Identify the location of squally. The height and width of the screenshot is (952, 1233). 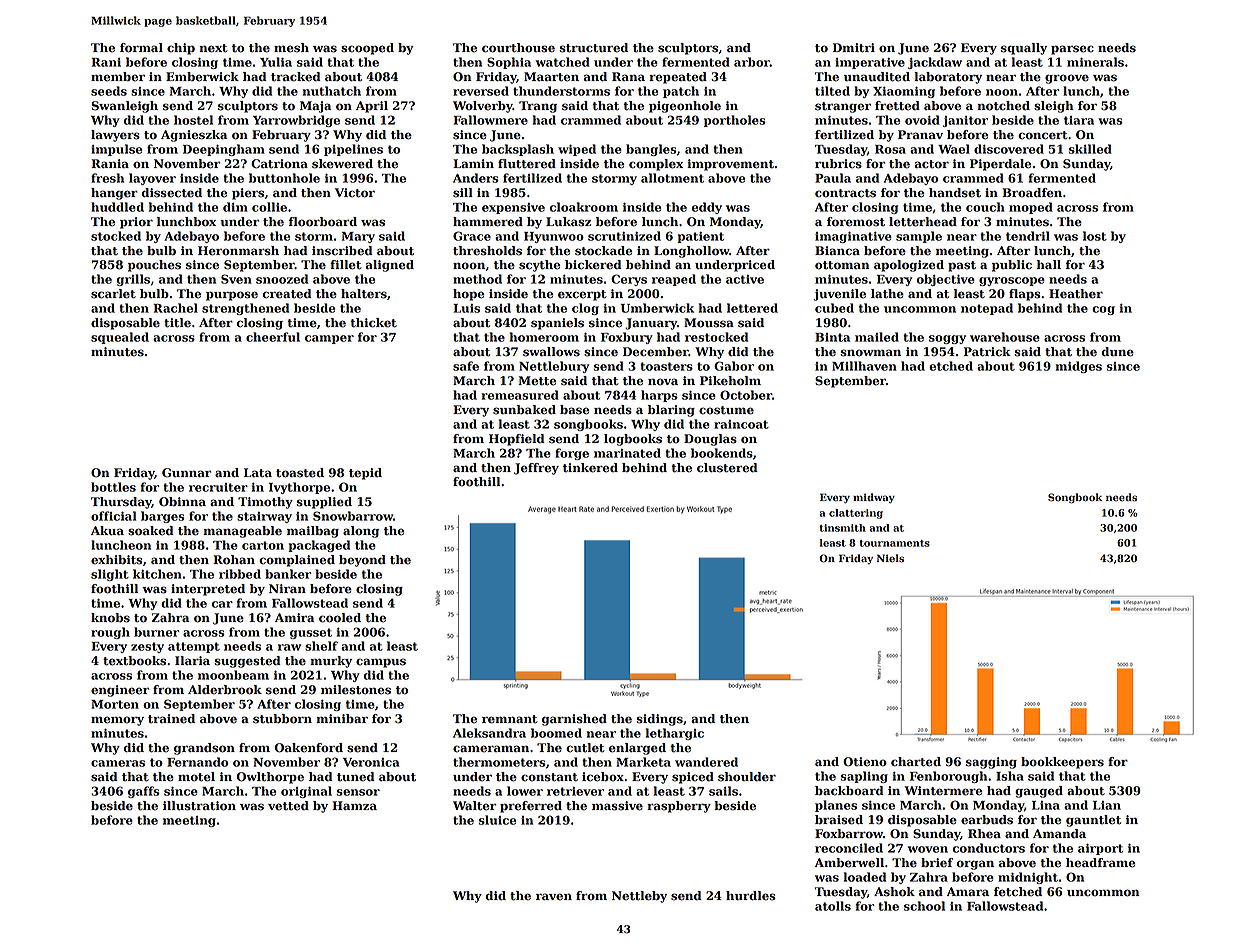
(1024, 49).
